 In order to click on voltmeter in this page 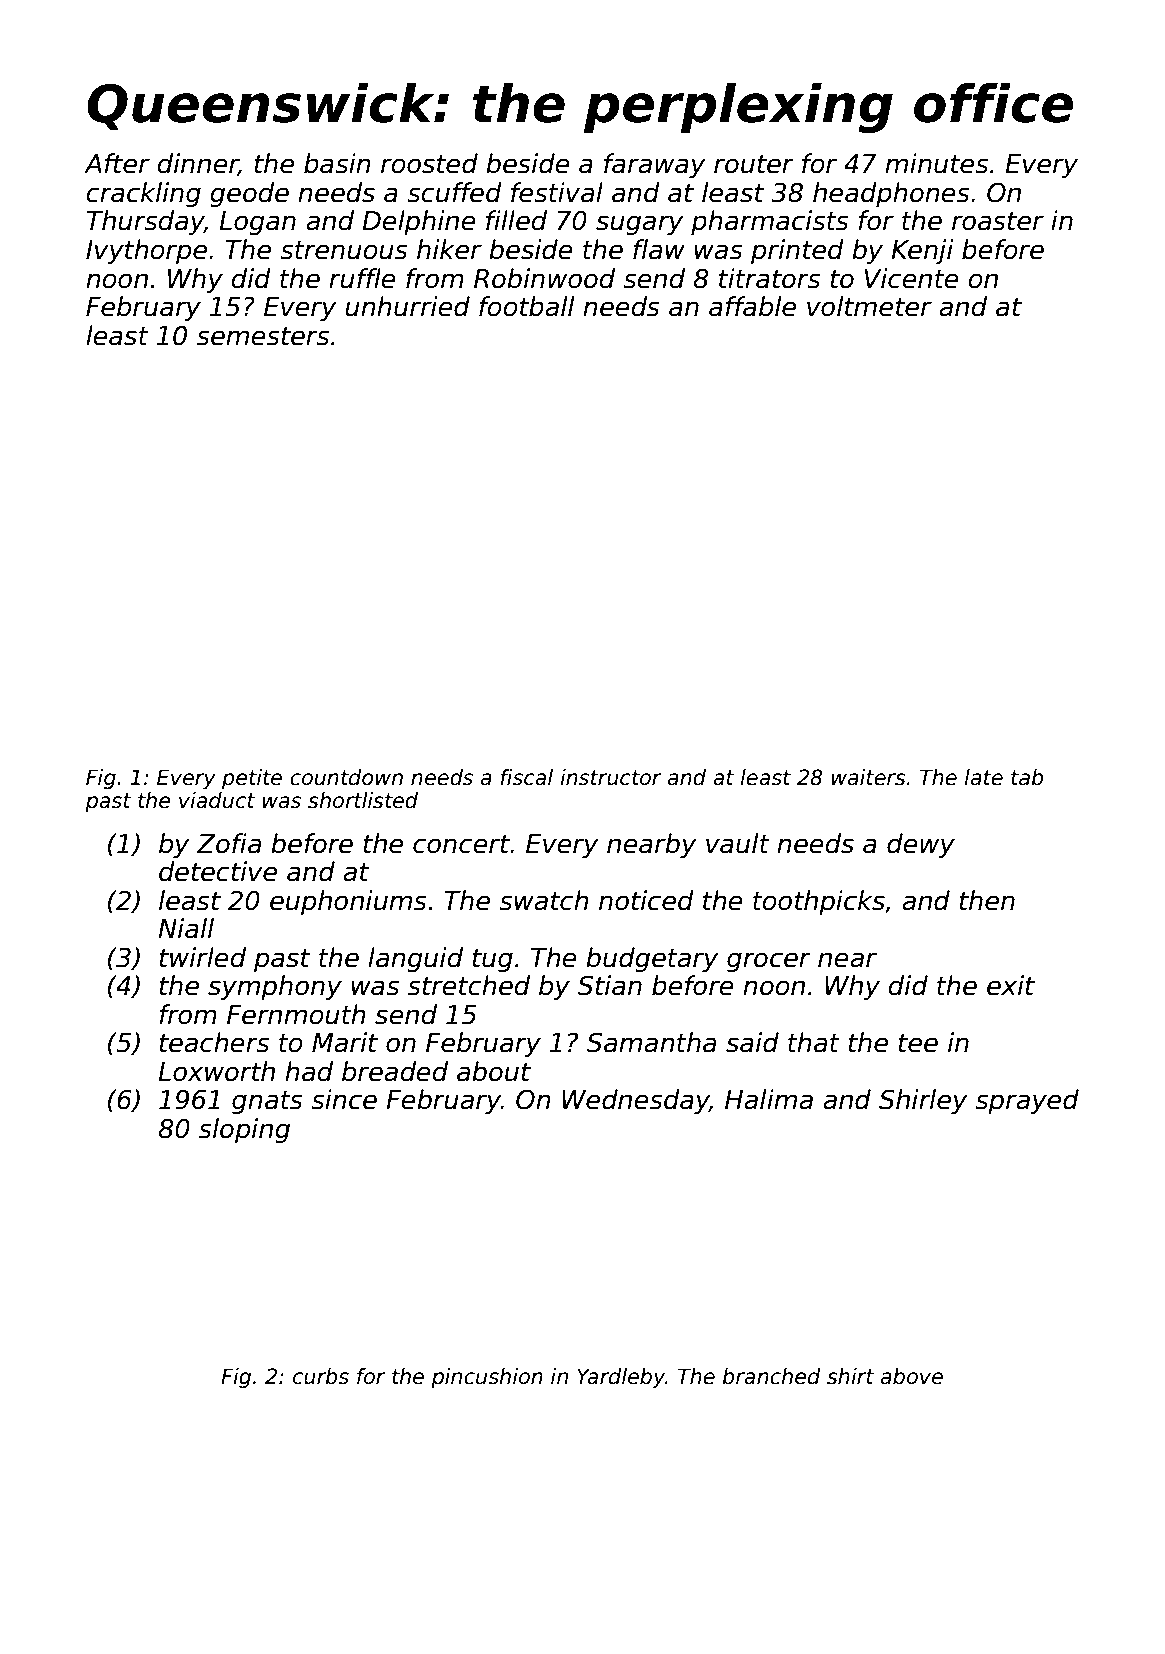, I will do `click(869, 306)`.
